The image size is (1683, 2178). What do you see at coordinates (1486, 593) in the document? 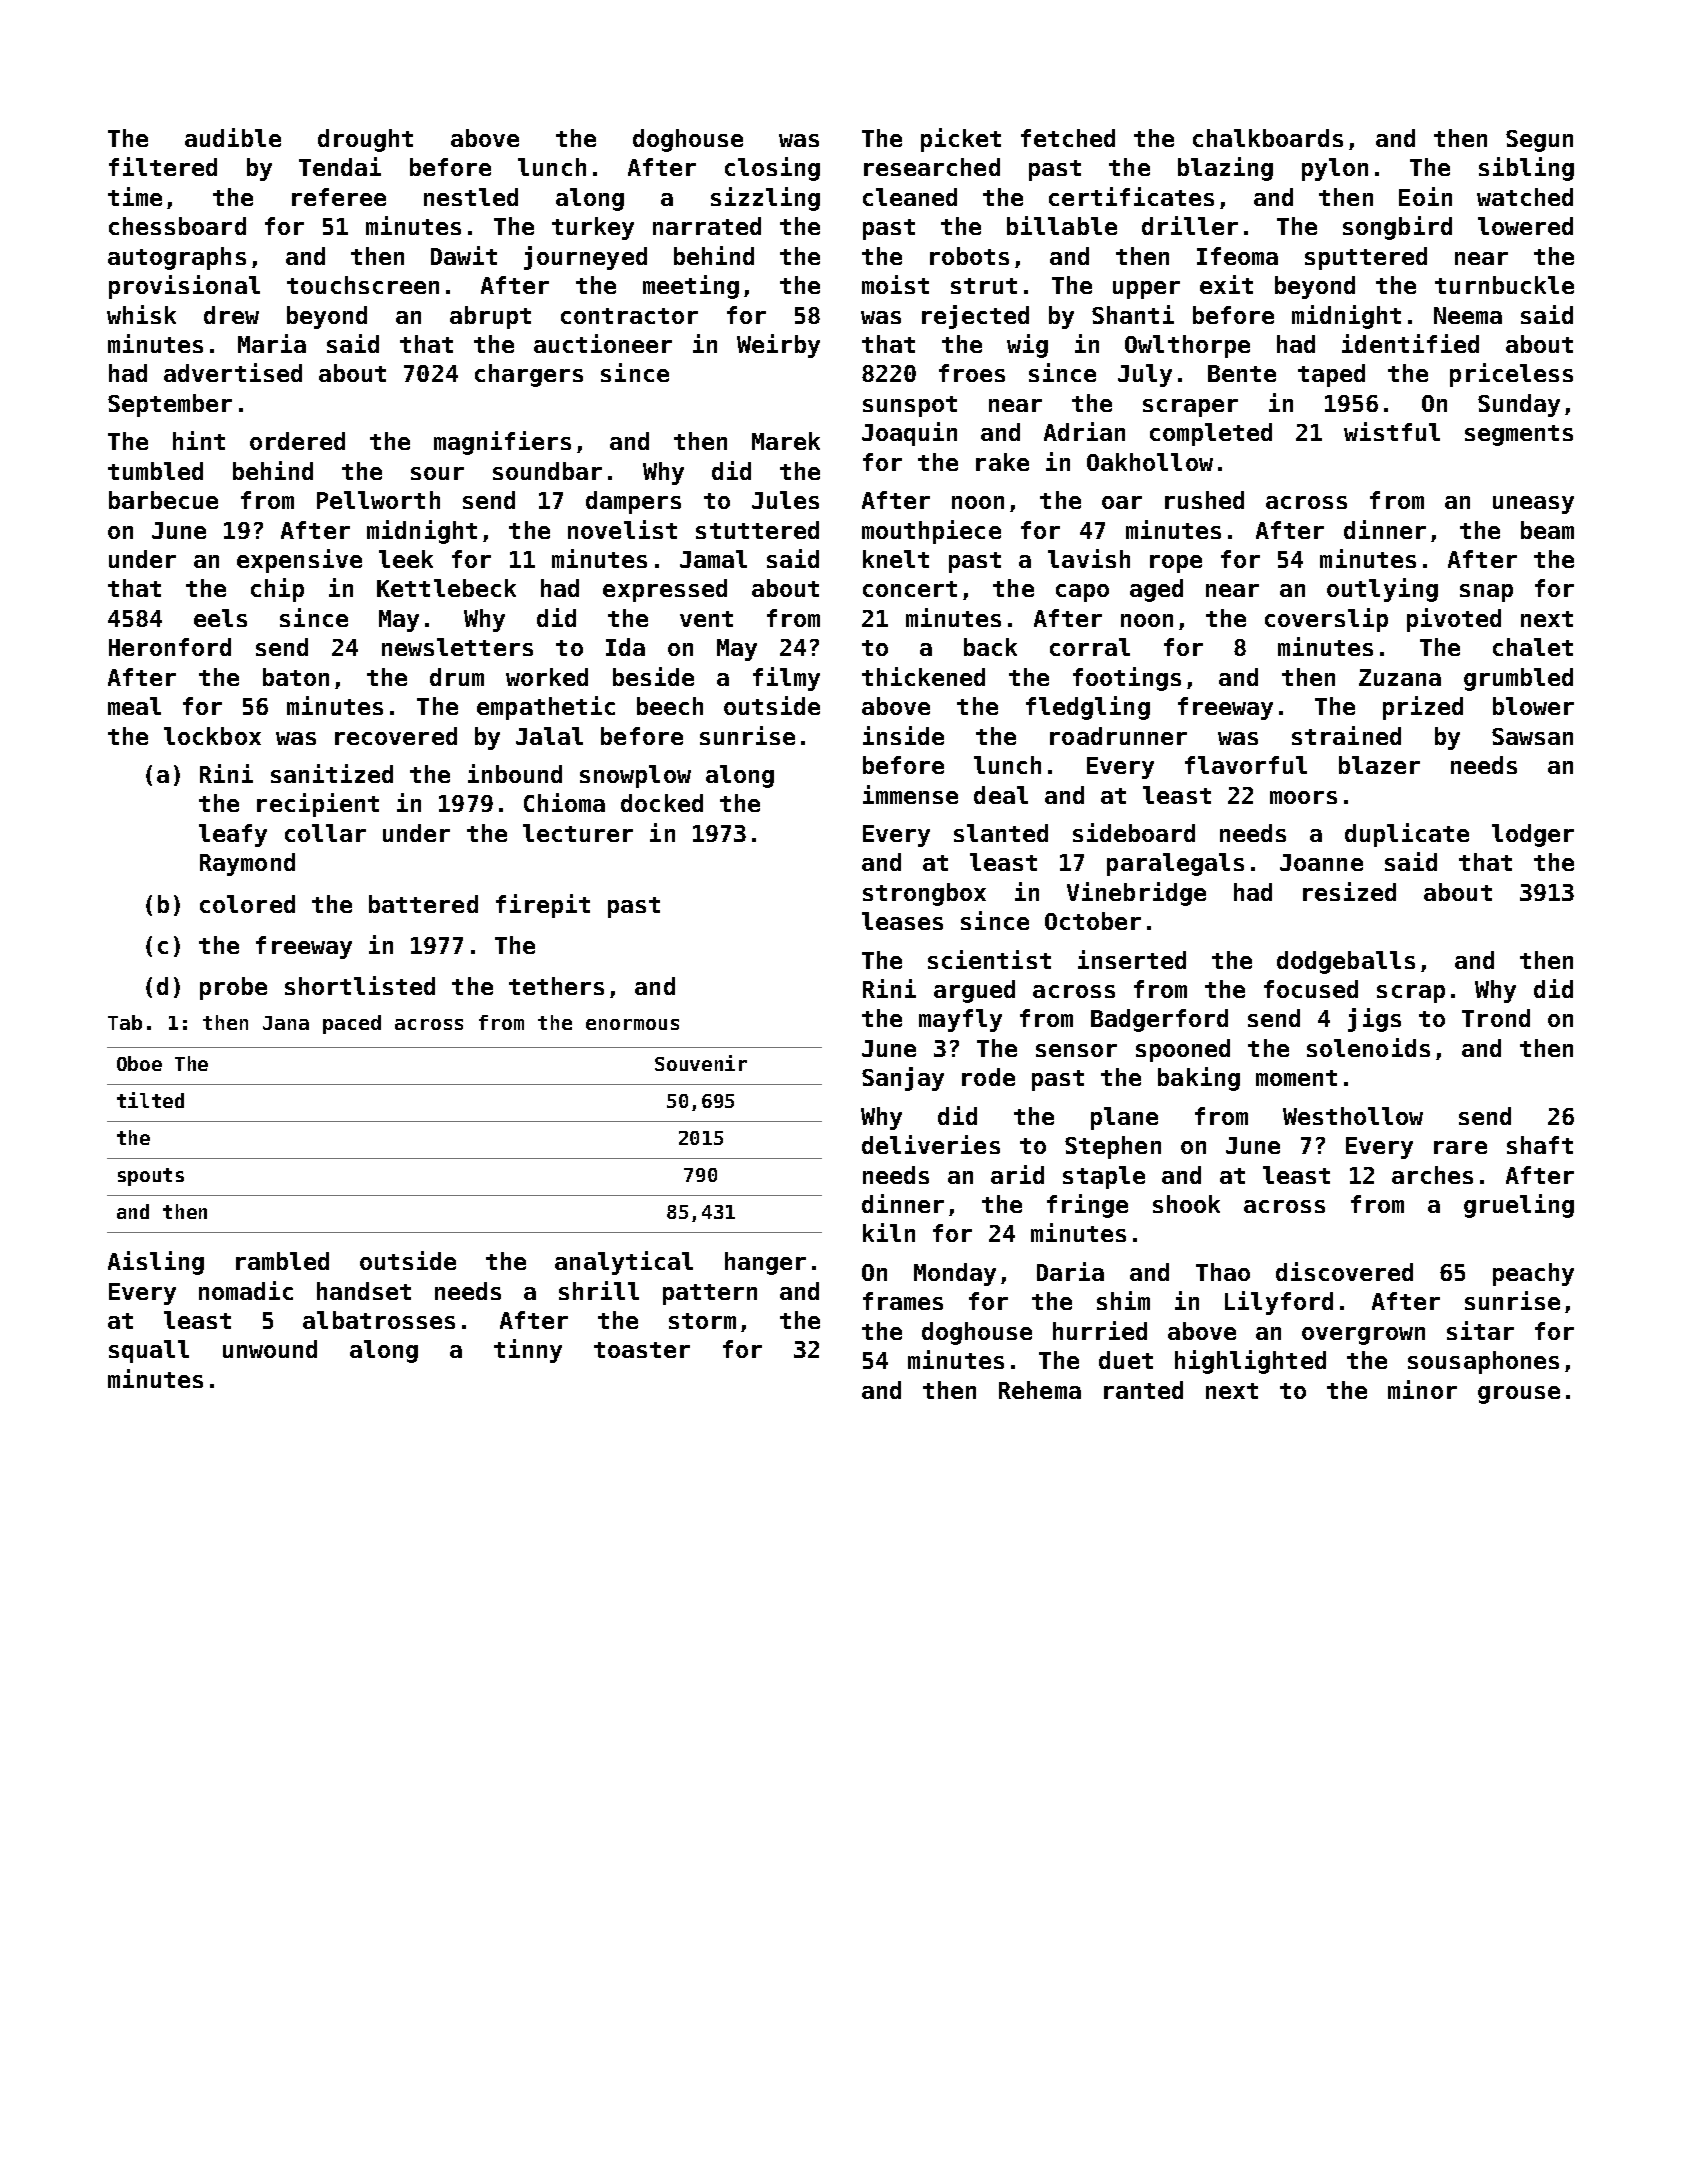
I see `snap` at bounding box center [1486, 593].
